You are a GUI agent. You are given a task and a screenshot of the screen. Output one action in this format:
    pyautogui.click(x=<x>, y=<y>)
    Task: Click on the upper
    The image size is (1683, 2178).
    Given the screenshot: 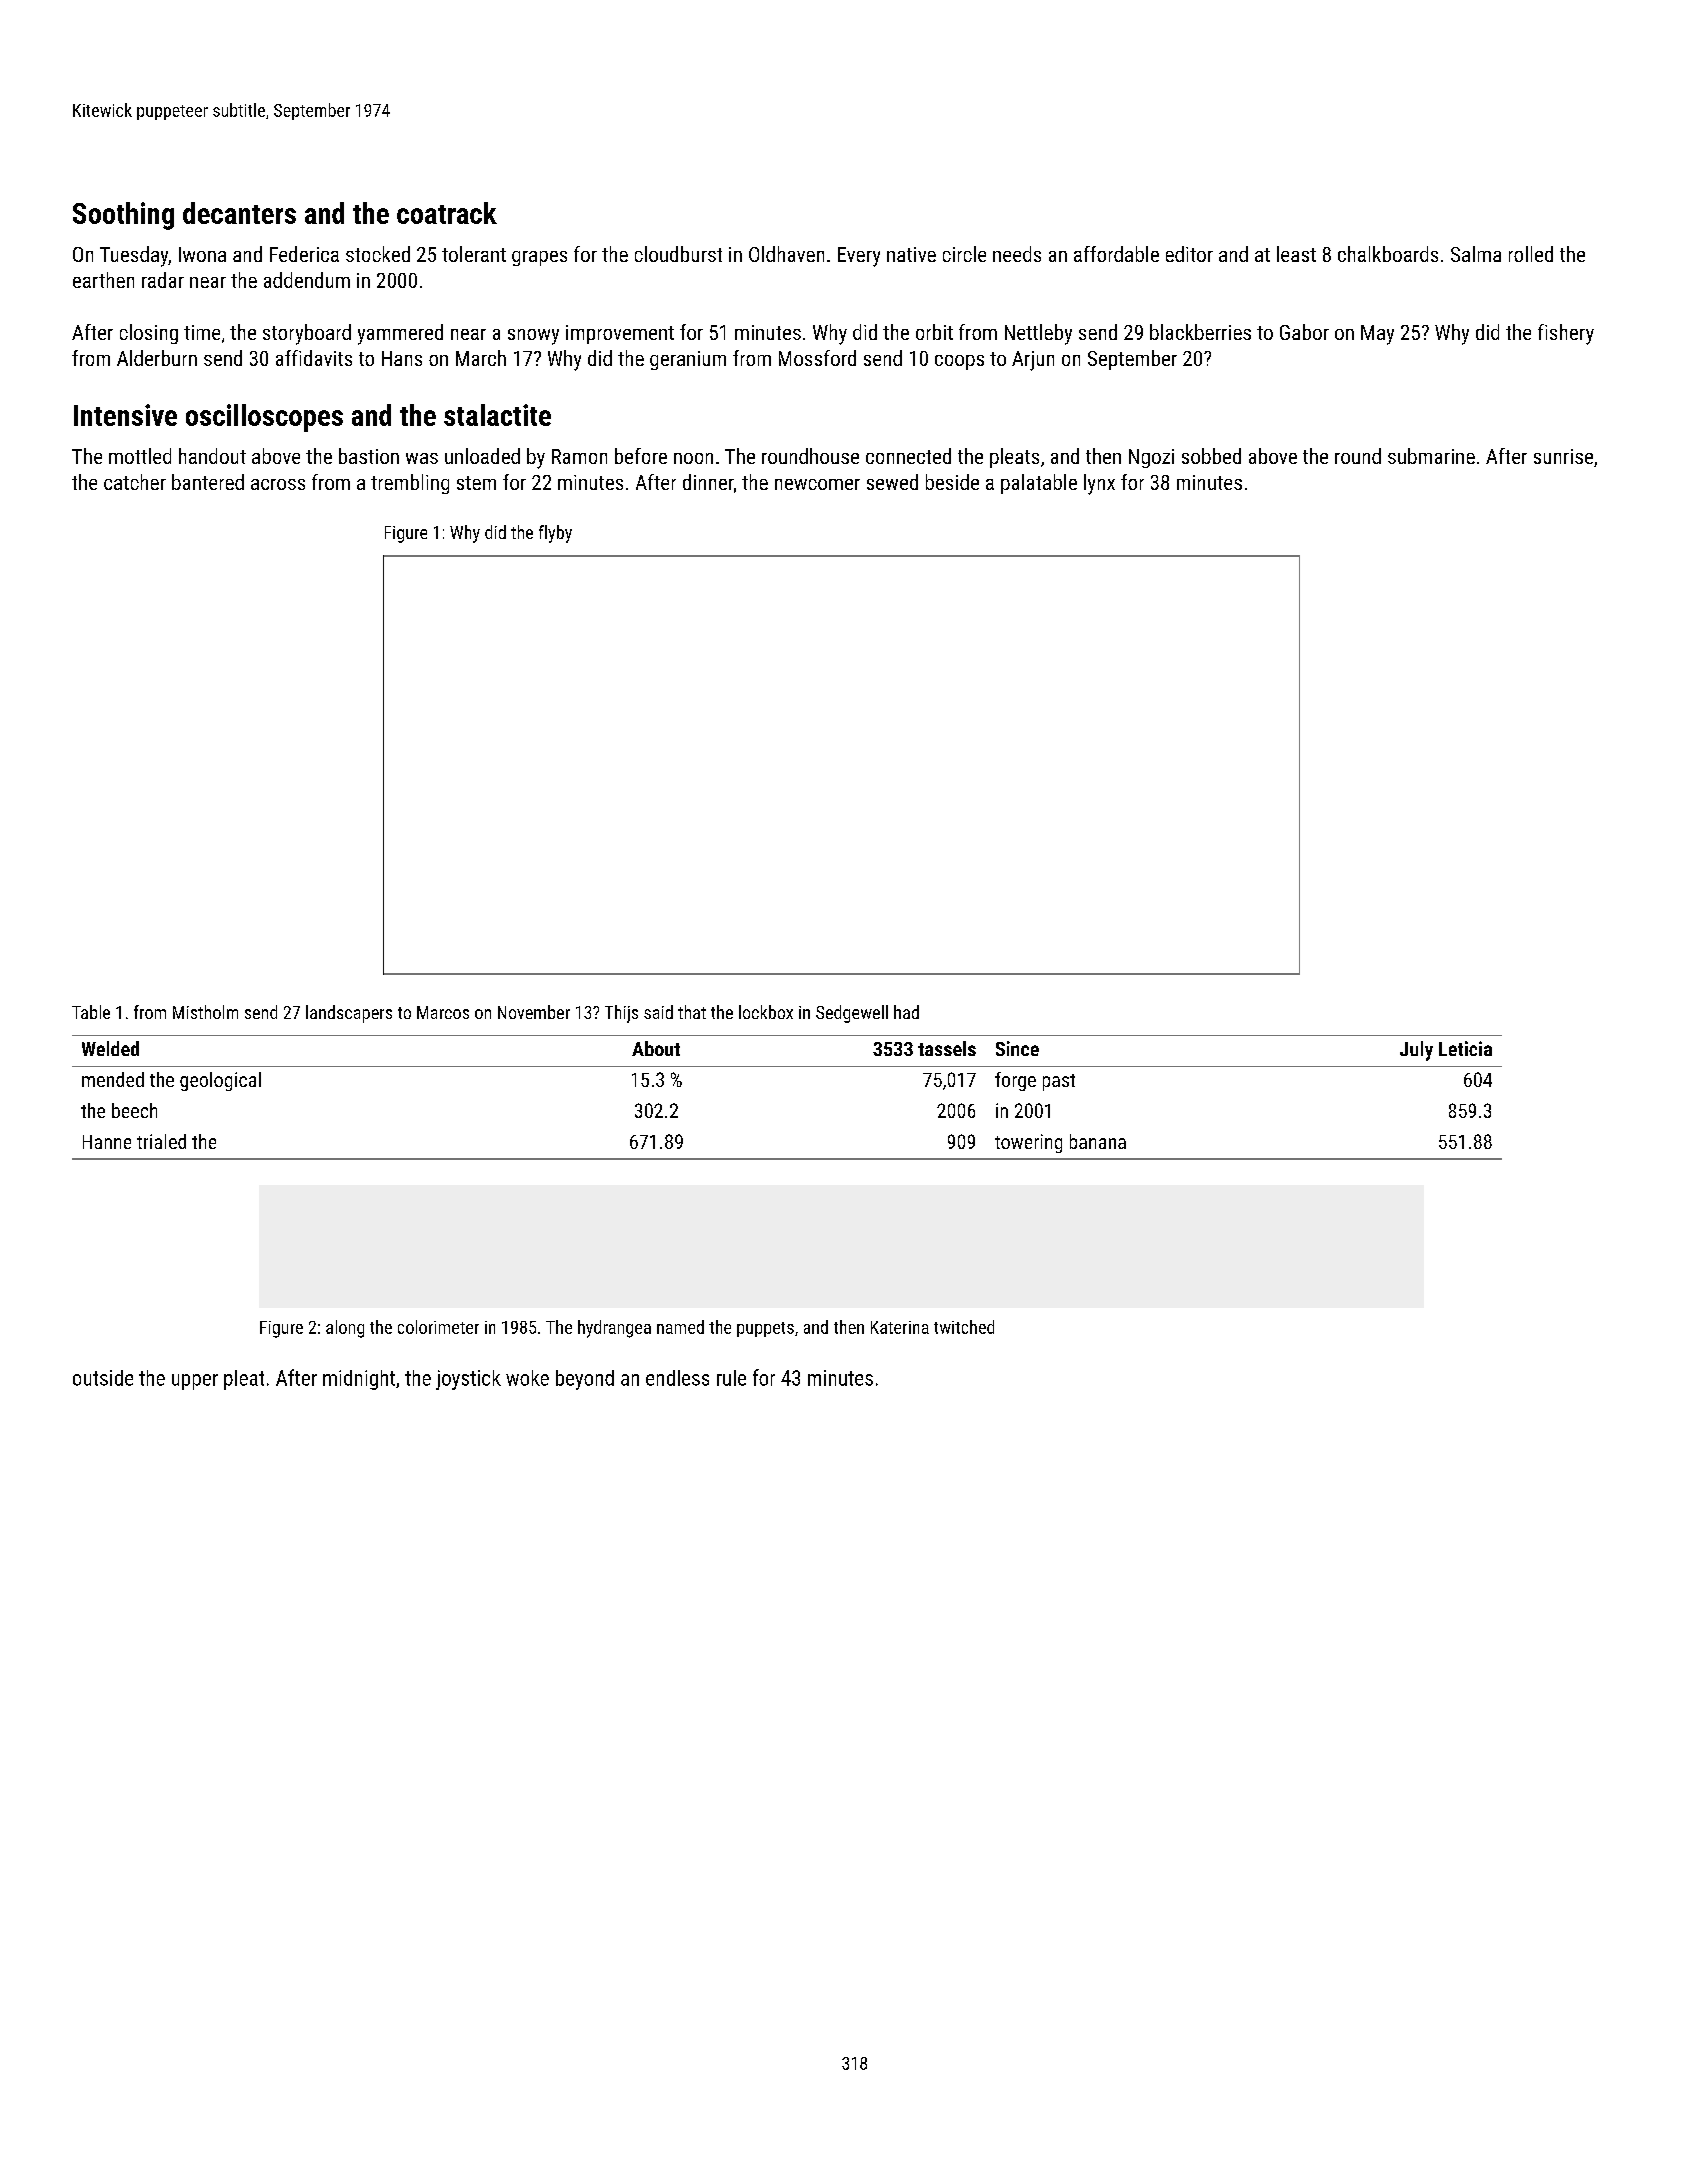 What is the action you would take?
    pyautogui.click(x=195, y=1382)
